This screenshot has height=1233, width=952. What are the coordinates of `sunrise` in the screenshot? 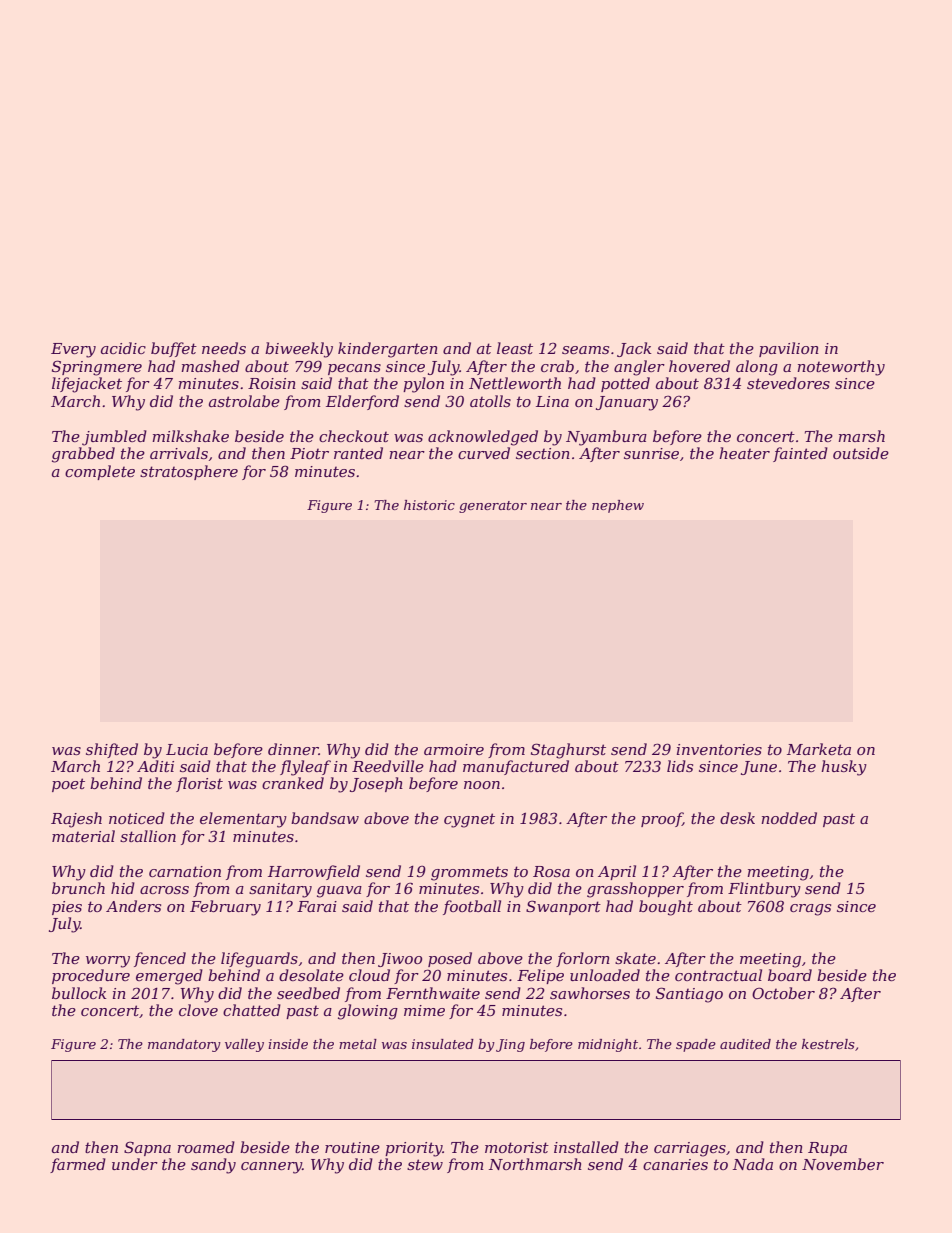 It's located at (651, 453).
